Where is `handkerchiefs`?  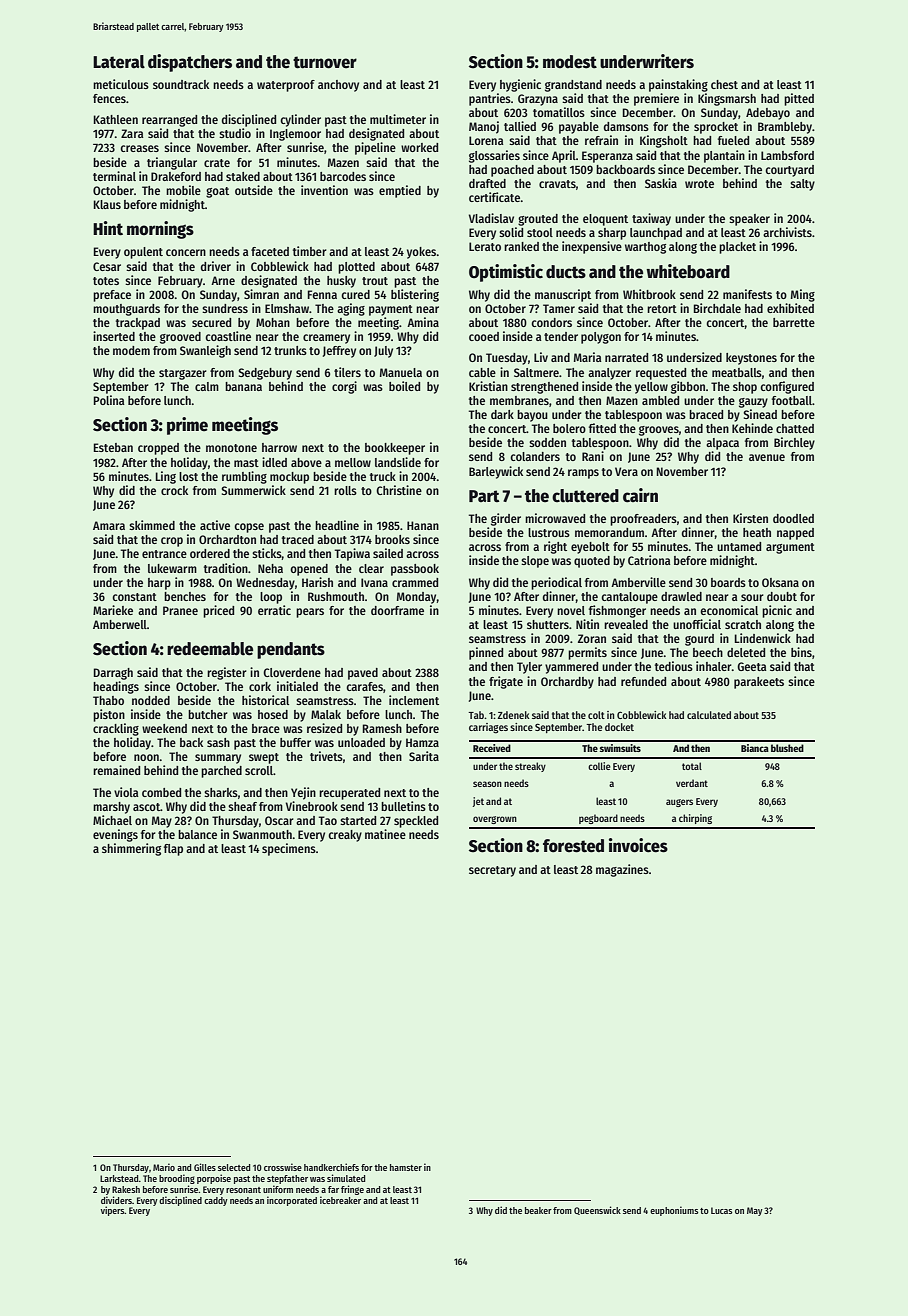 handkerchiefs is located at coordinates (331, 1167).
